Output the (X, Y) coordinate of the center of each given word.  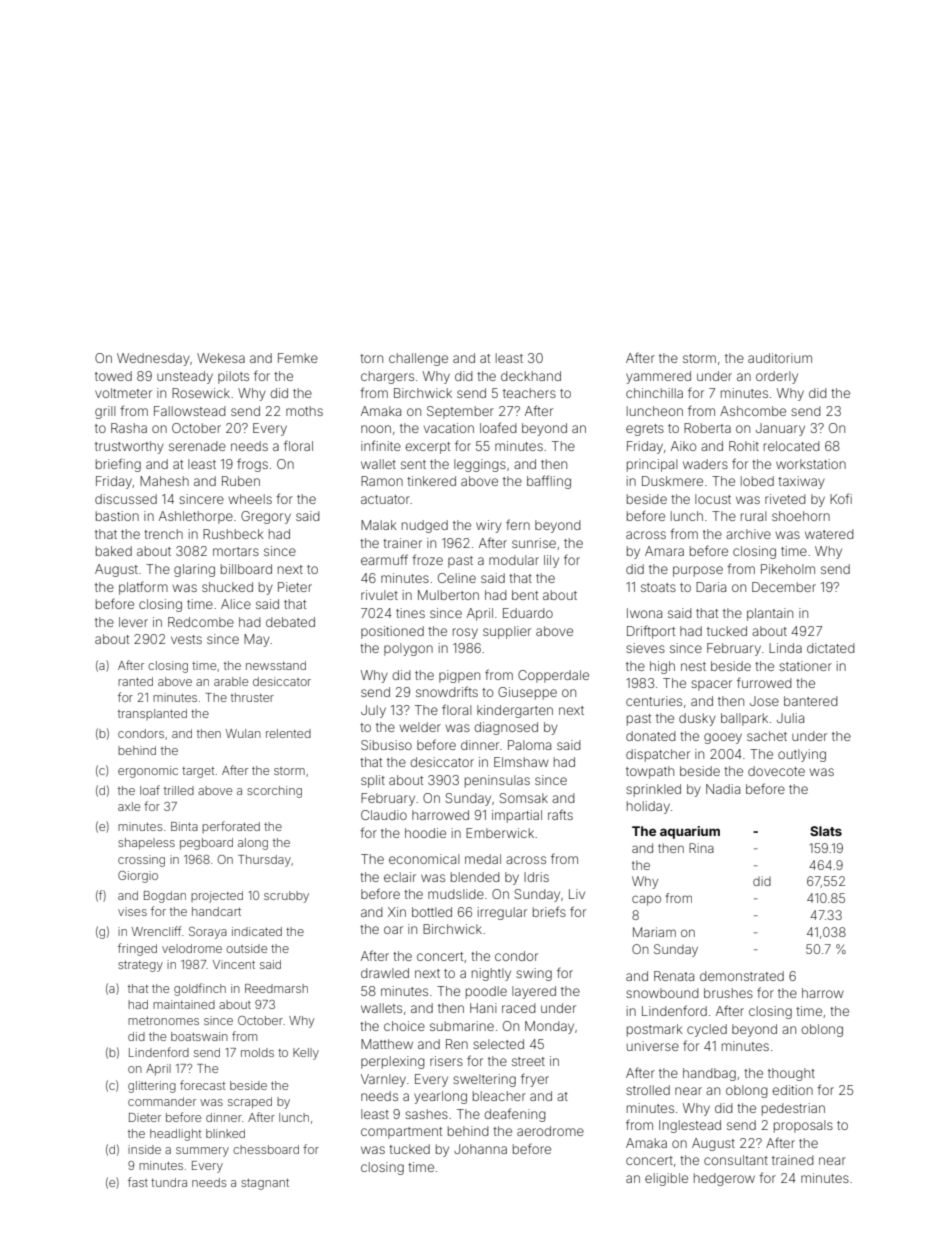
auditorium (780, 358)
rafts (560, 814)
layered (534, 992)
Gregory (266, 517)
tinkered (431, 481)
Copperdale (553, 676)
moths (304, 411)
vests (186, 639)
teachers (529, 393)
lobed (757, 481)
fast (138, 1182)
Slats (826, 831)
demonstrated (742, 976)
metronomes (163, 1021)
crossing (141, 861)
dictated (831, 648)
